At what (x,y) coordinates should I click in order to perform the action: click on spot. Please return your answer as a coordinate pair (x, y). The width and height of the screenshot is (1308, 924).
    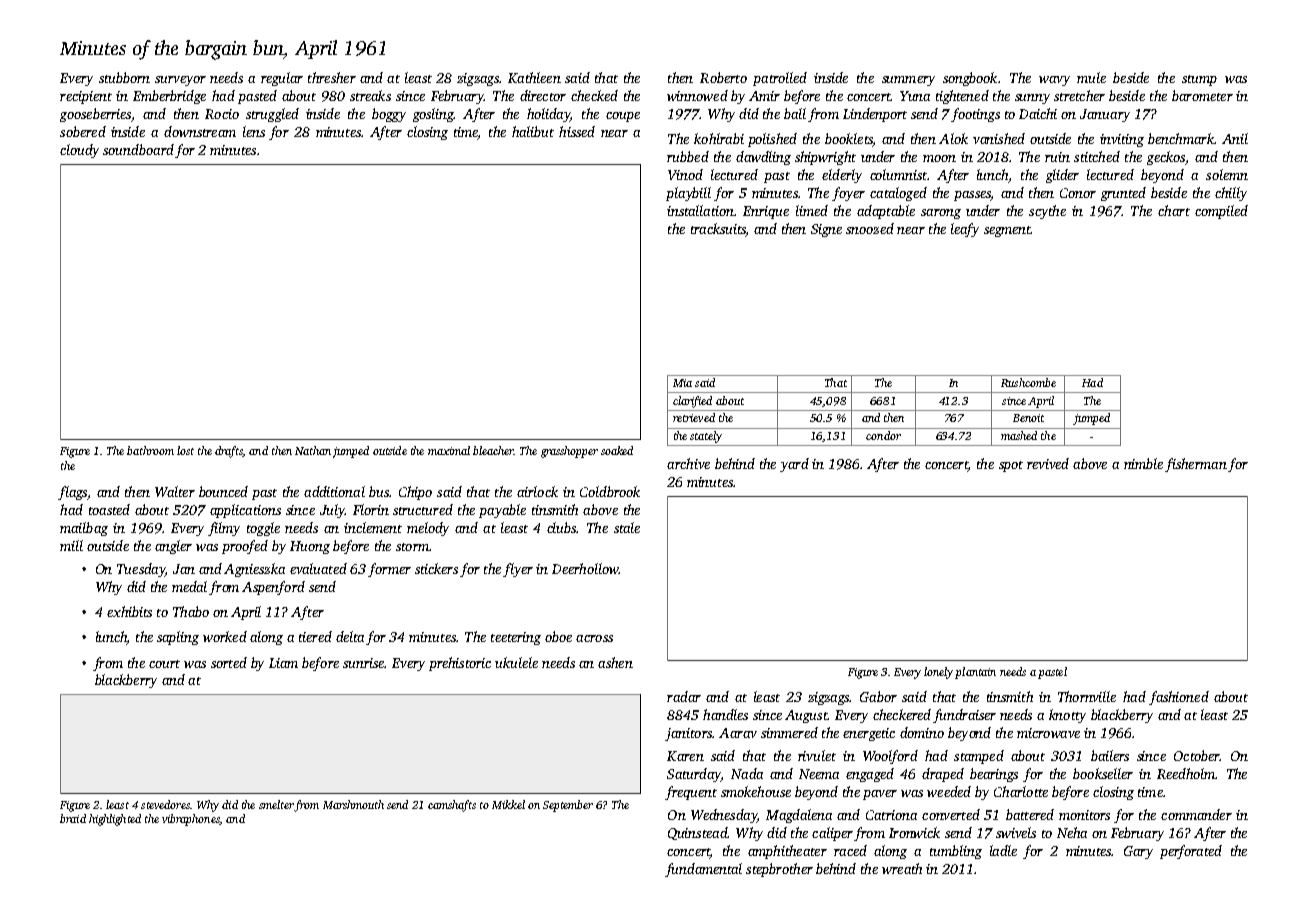
    Looking at the image, I should click on (1011, 466).
